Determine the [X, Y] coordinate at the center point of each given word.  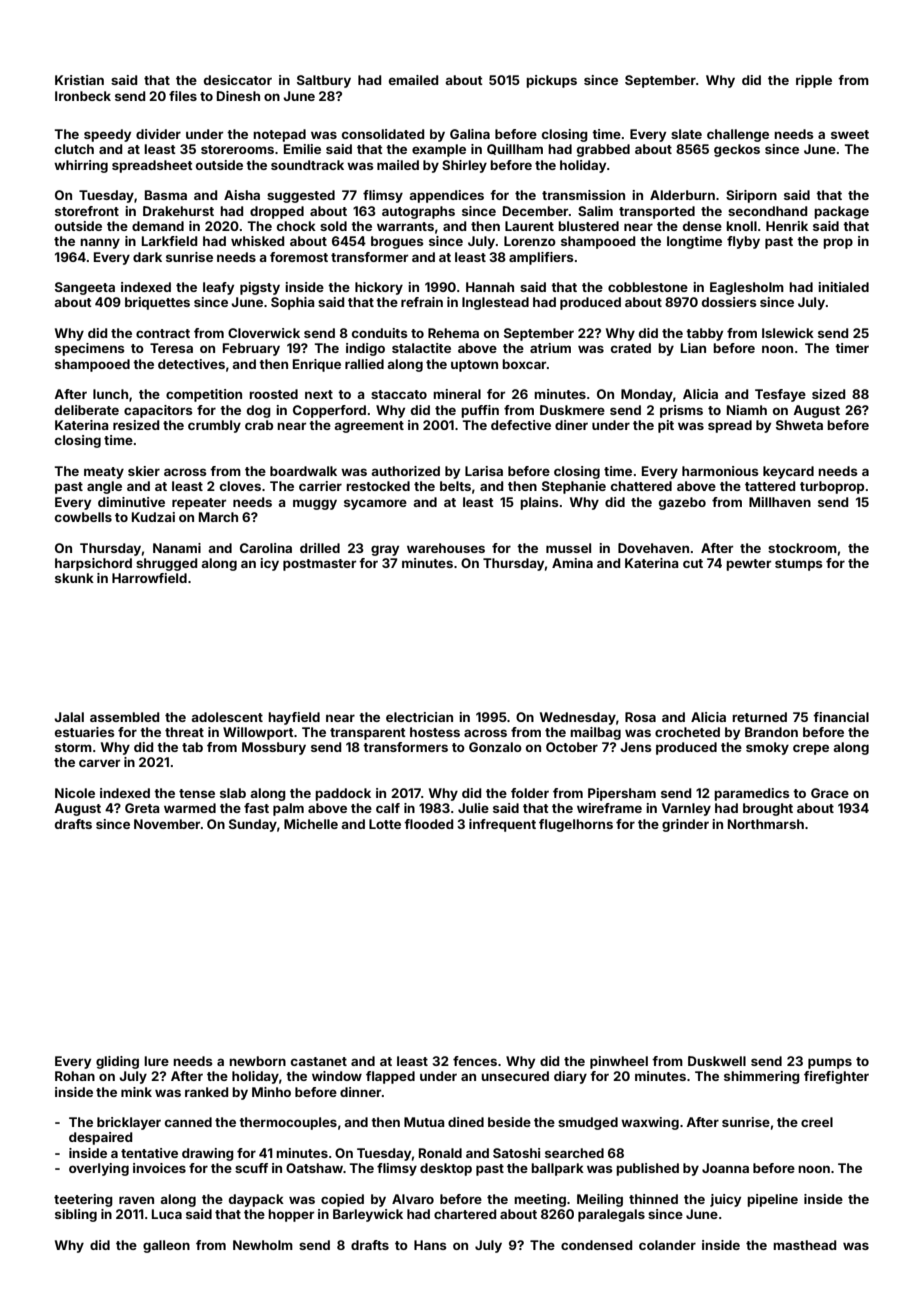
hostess [435, 732]
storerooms [237, 149]
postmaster [319, 565]
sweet [850, 134]
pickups [551, 81]
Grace [830, 793]
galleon [166, 1246]
